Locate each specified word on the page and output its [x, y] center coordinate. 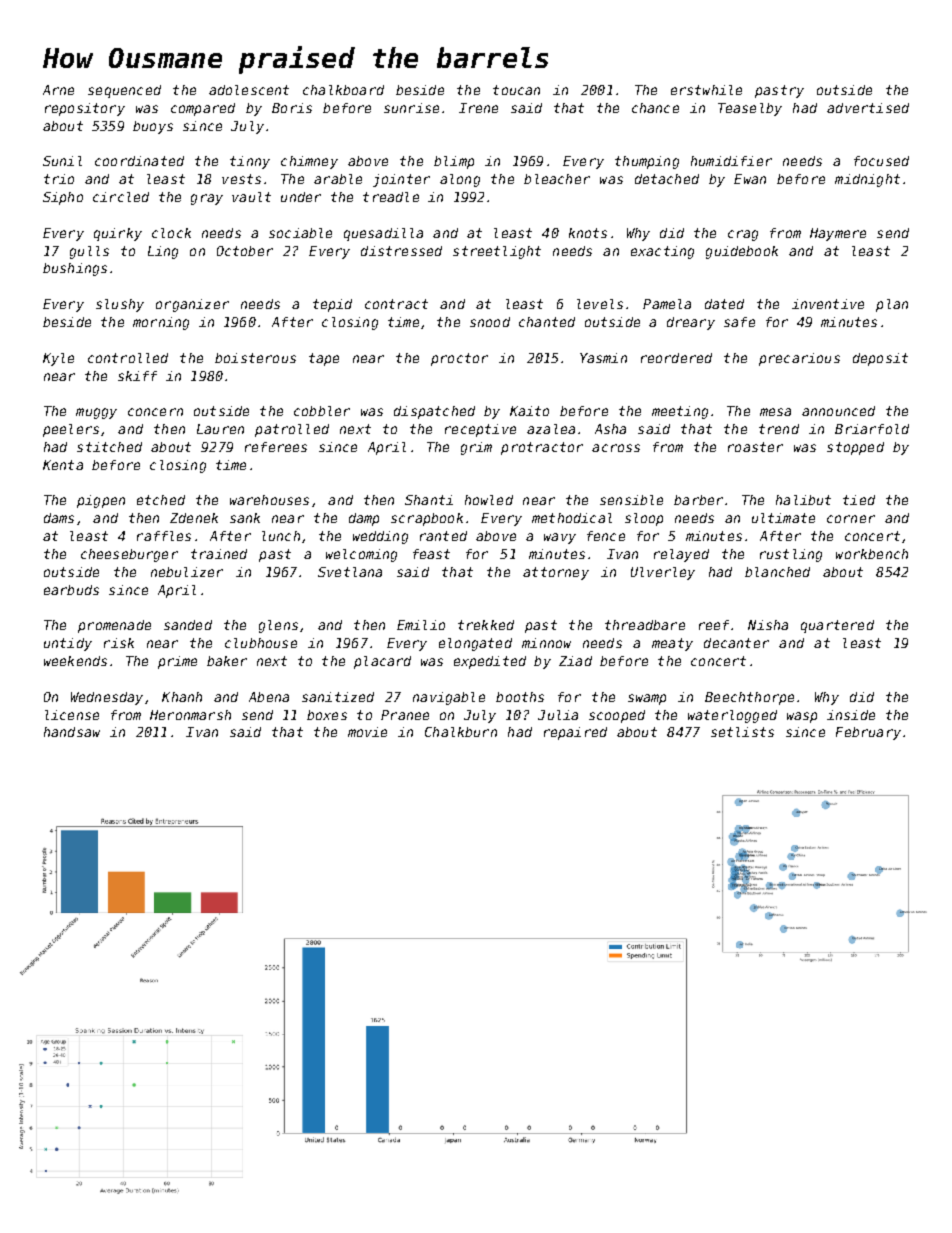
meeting [680, 412]
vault [251, 197]
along [460, 180]
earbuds [71, 590]
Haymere [838, 234]
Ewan [750, 179]
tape [324, 359]
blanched [777, 572]
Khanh [182, 697]
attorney [556, 573]
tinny [250, 162]
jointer [401, 180]
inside [851, 715]
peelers [71, 430]
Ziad [575, 661]
